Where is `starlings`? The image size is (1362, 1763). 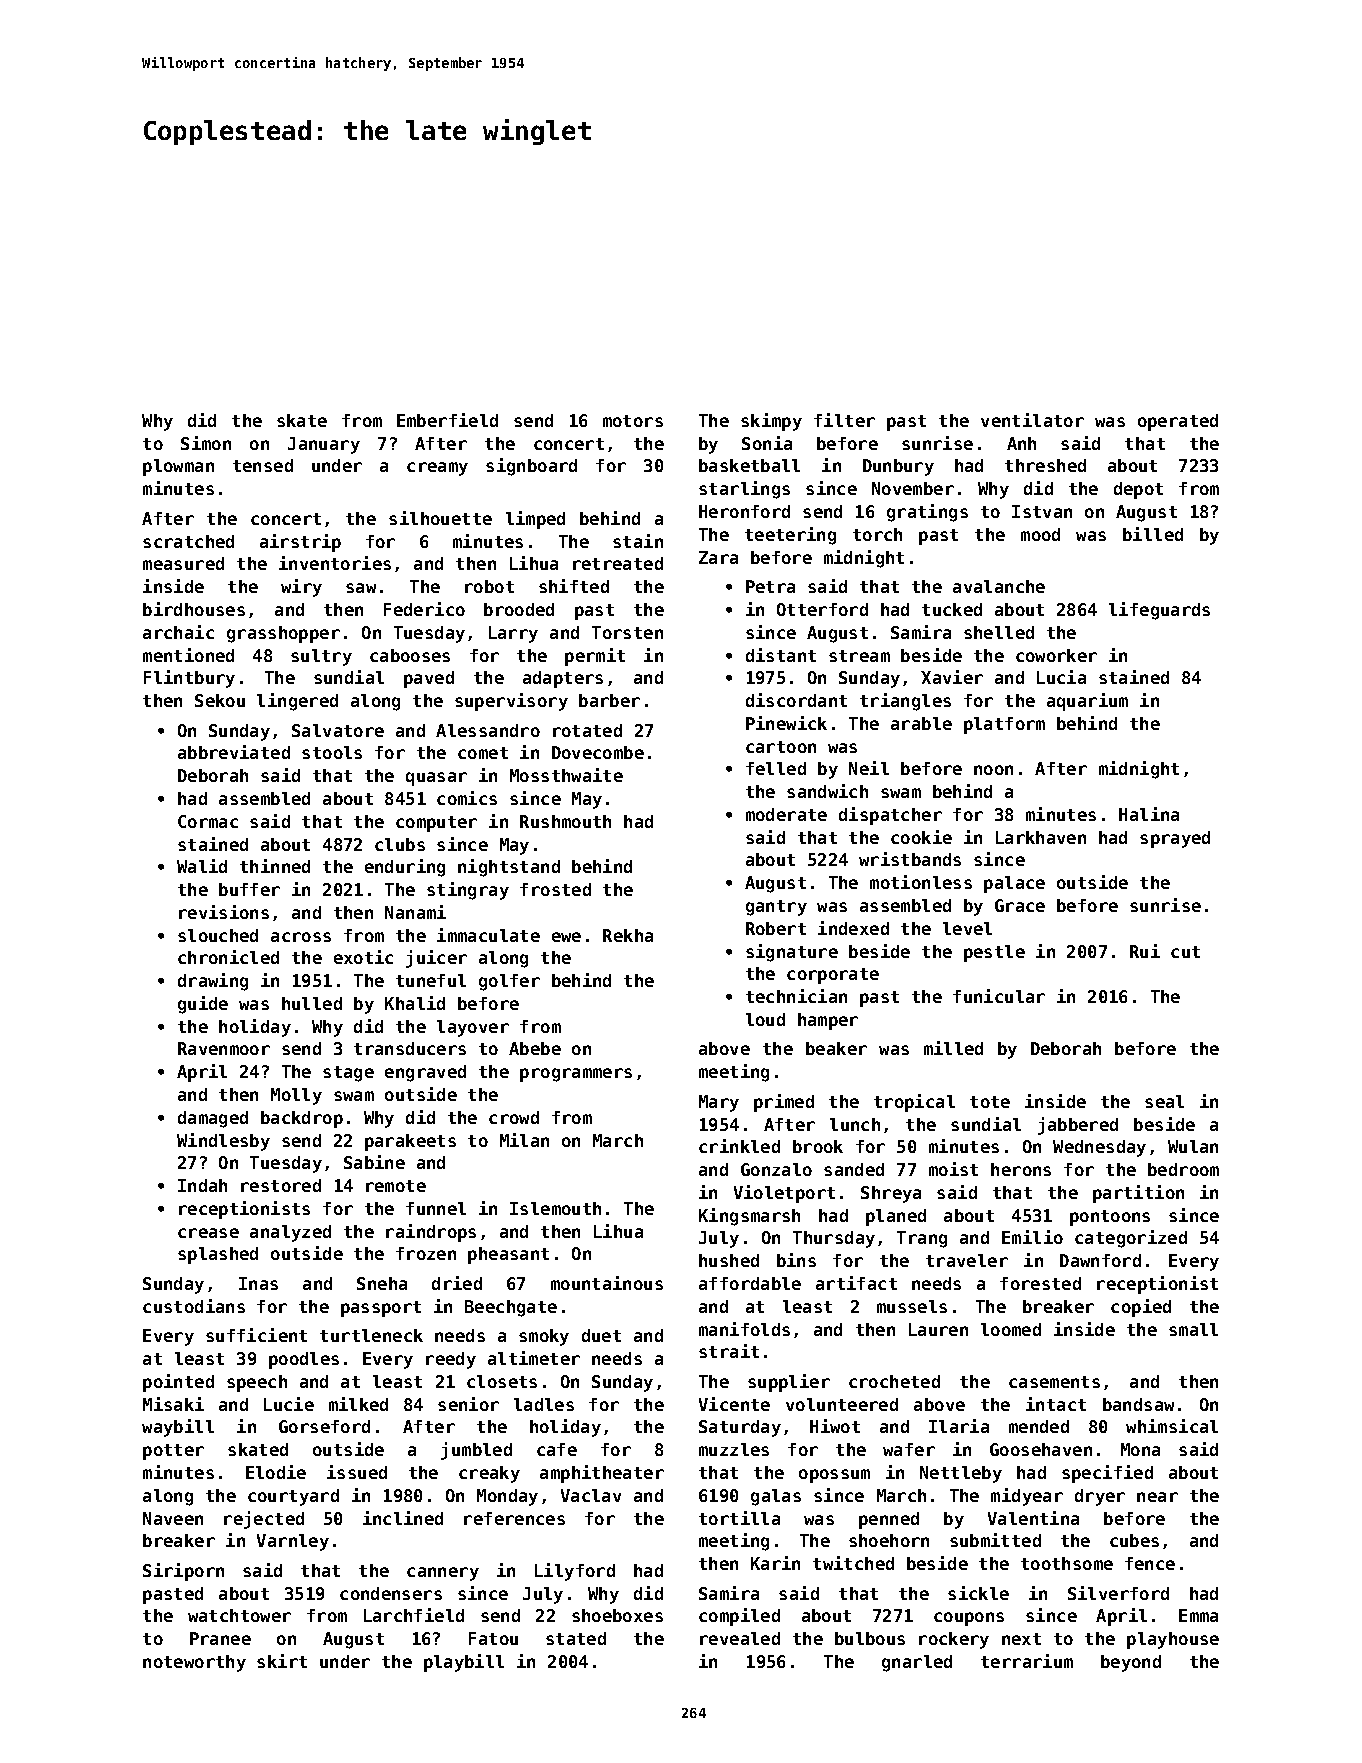
starlings is located at coordinates (744, 490).
